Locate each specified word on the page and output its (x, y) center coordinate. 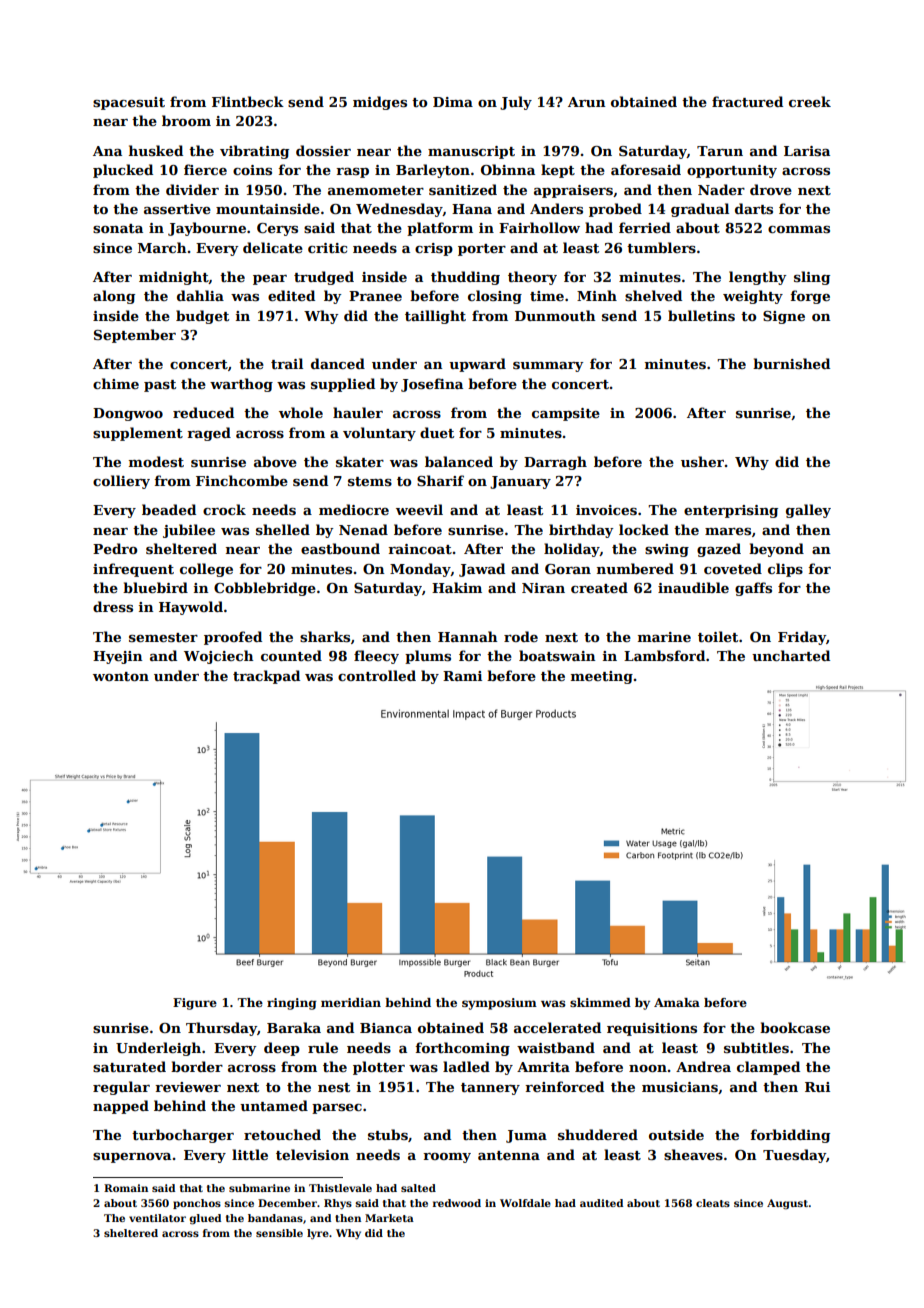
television (312, 1154)
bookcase (795, 1027)
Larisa (807, 151)
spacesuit (129, 103)
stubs (388, 1134)
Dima (453, 102)
